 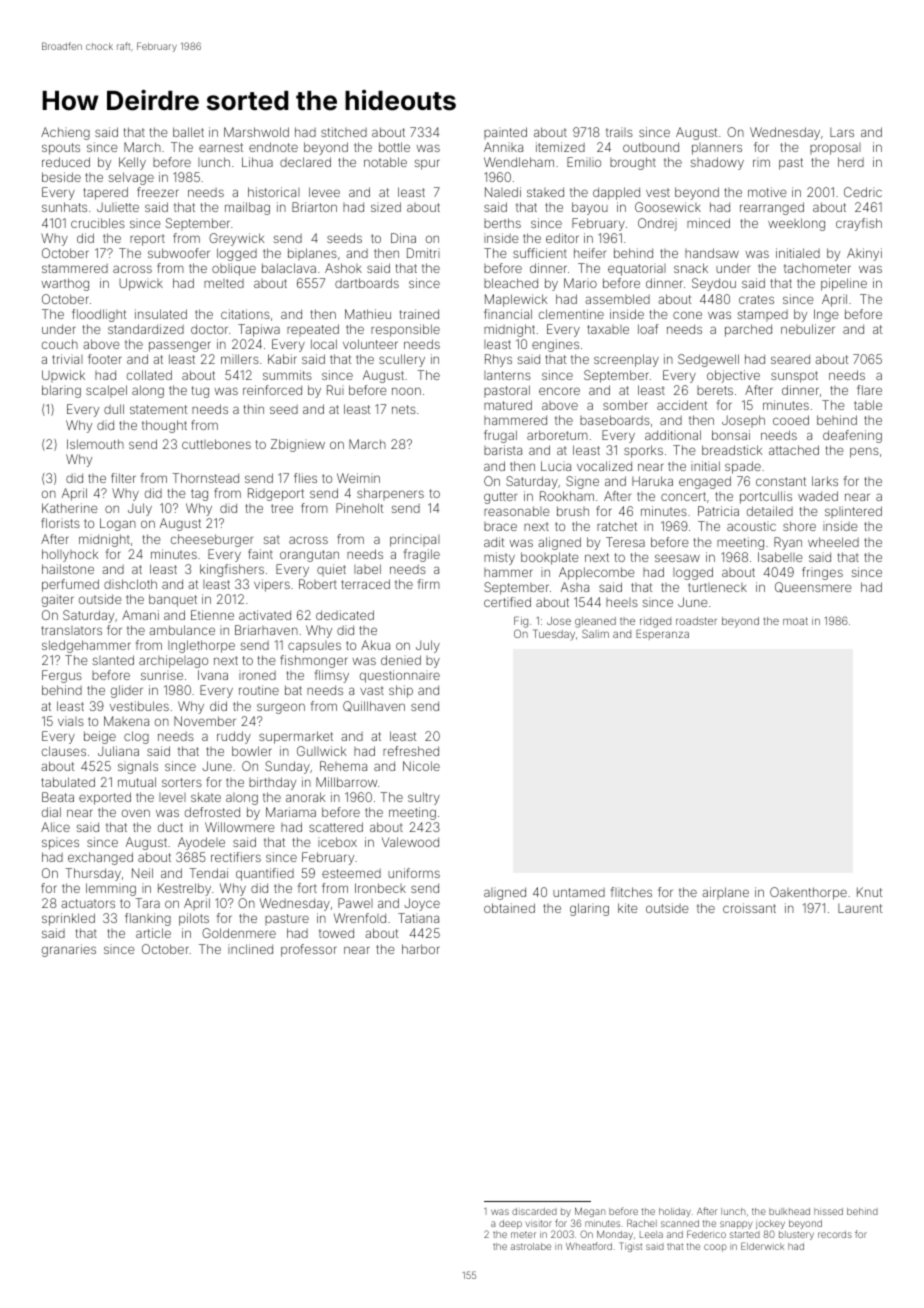 I want to click on engaged, so click(x=705, y=482).
